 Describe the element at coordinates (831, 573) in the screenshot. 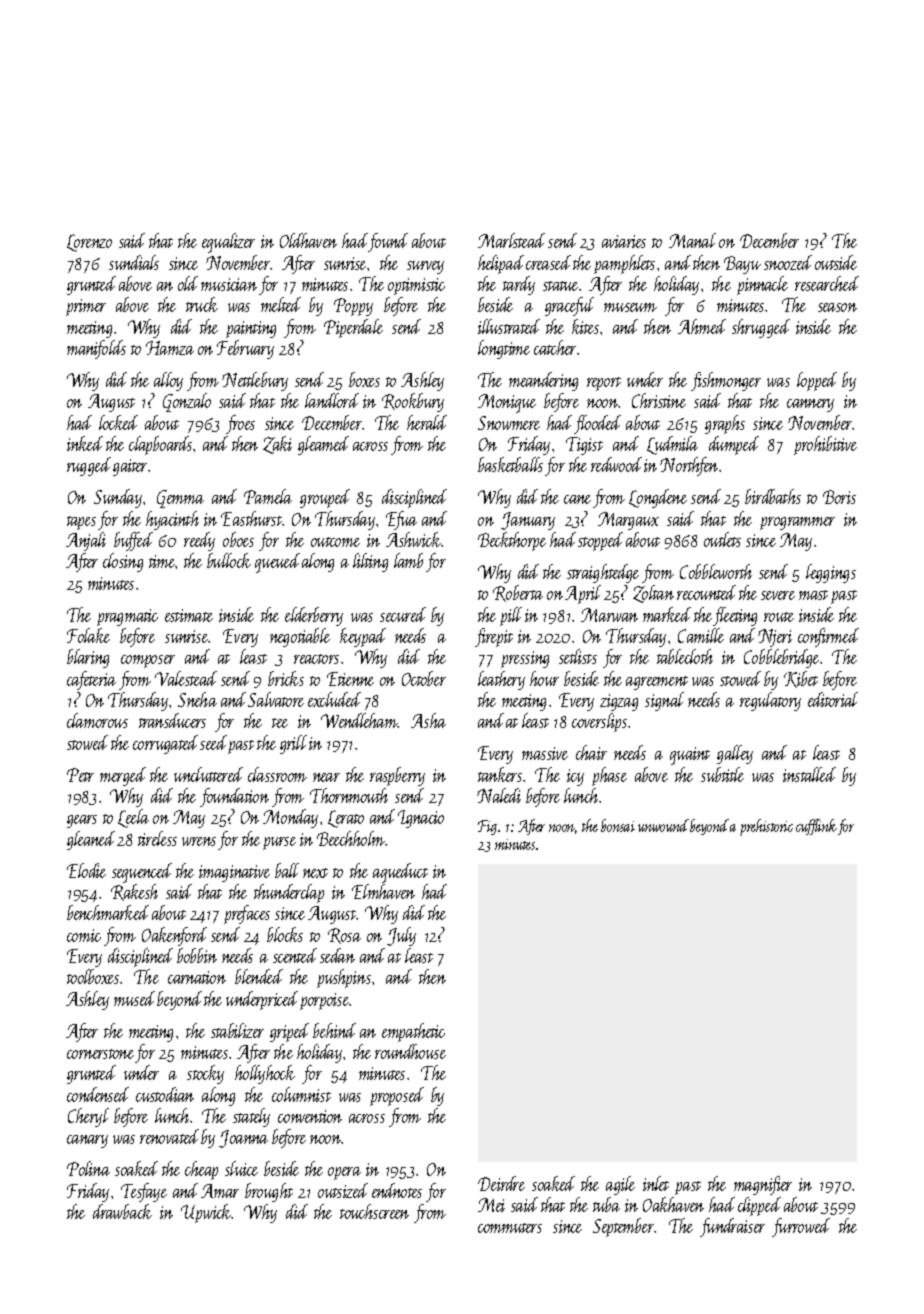

I see `leggings` at that location.
